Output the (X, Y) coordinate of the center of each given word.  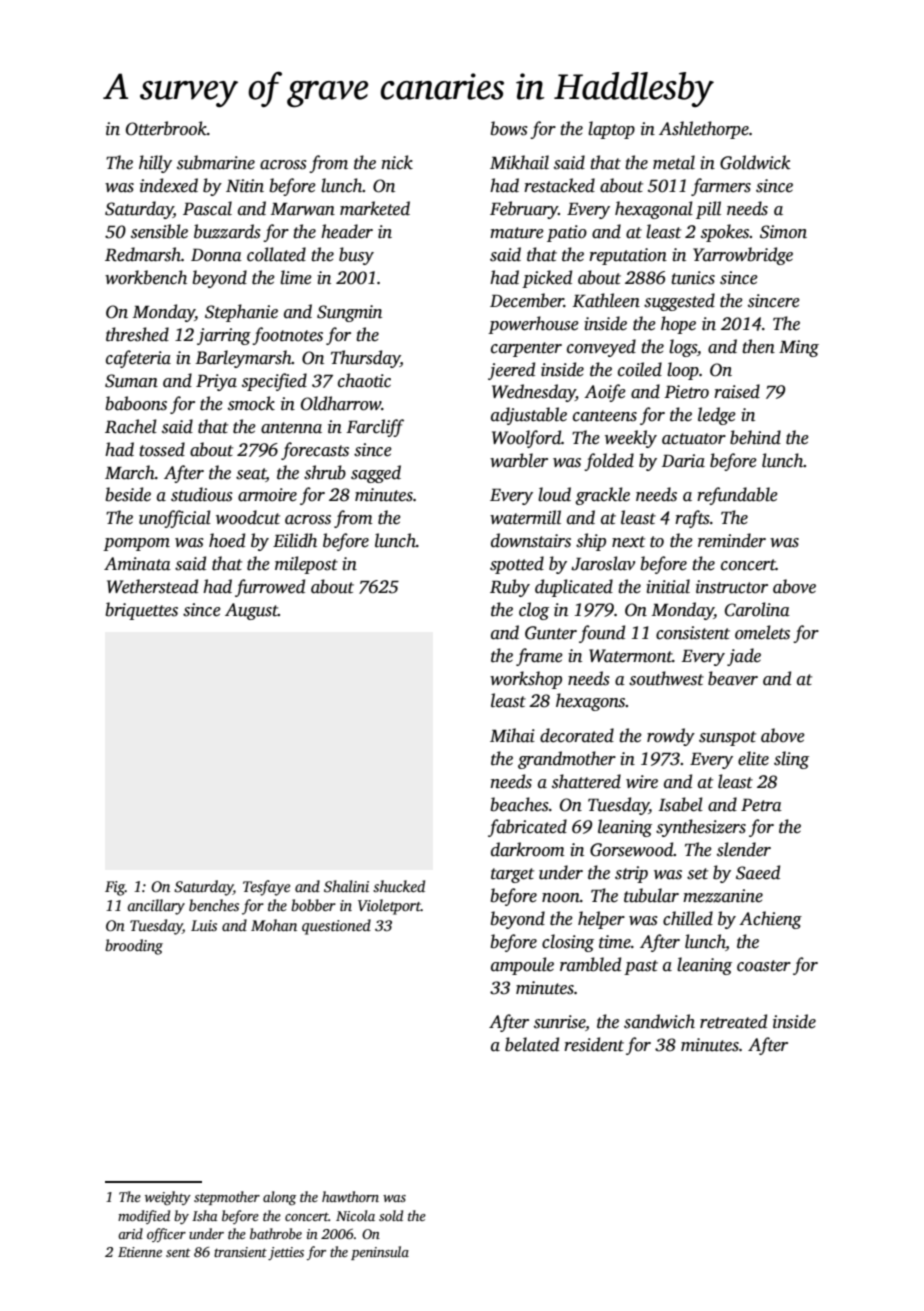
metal (674, 162)
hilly (155, 164)
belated (532, 1044)
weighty (168, 1198)
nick (397, 162)
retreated (733, 1021)
